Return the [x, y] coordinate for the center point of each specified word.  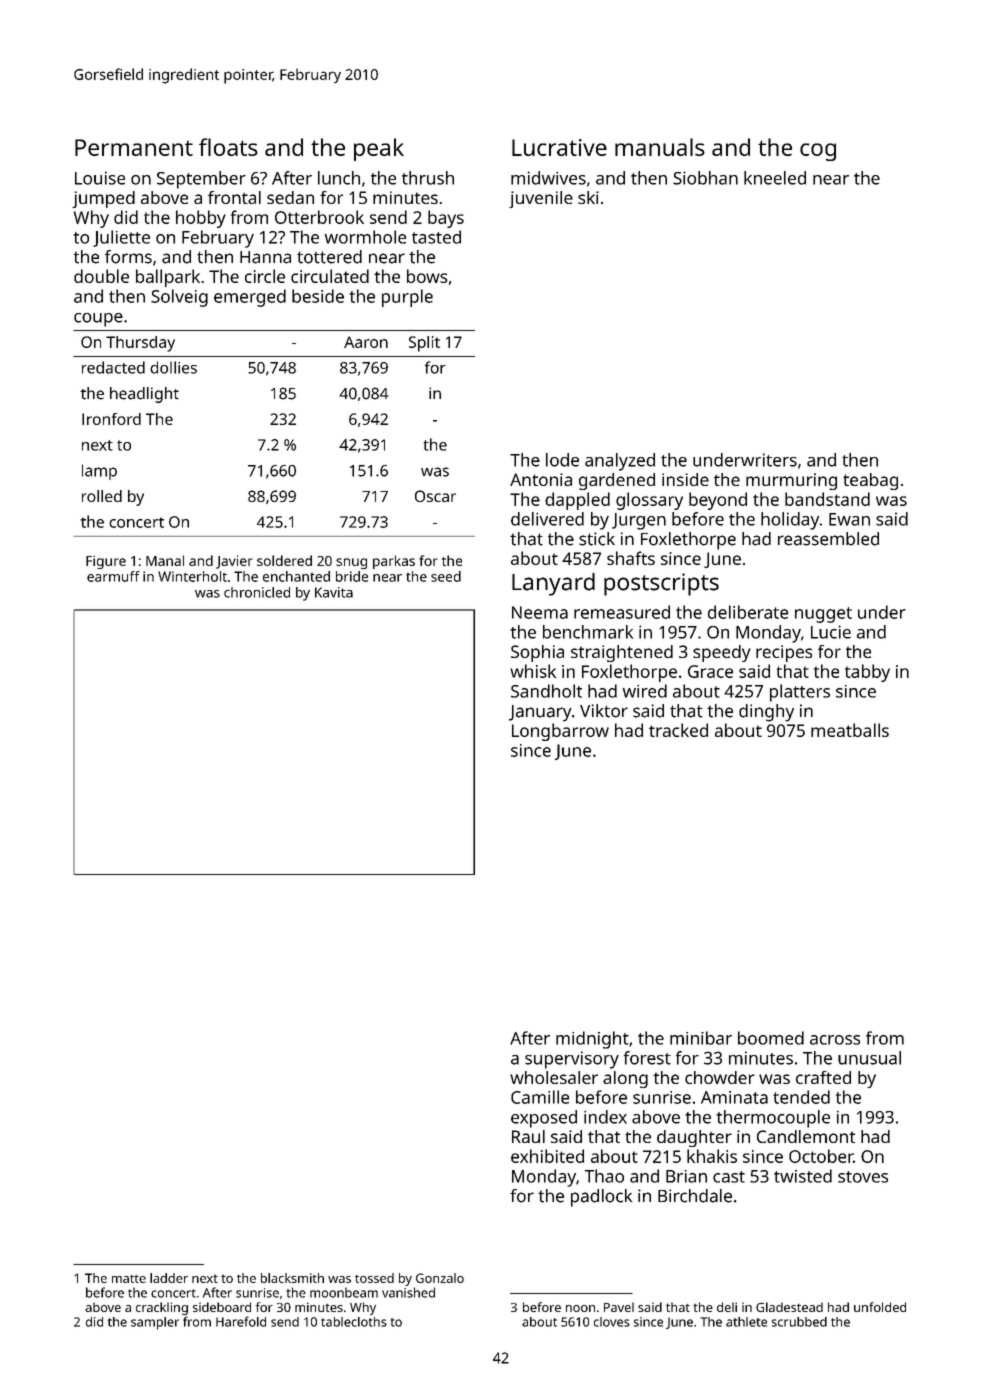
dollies [173, 367]
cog [818, 152]
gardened [617, 481]
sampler [155, 1323]
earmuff [113, 576]
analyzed [620, 462]
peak [379, 149]
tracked [678, 730]
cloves [612, 1322]
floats [228, 147]
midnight [592, 1040]
